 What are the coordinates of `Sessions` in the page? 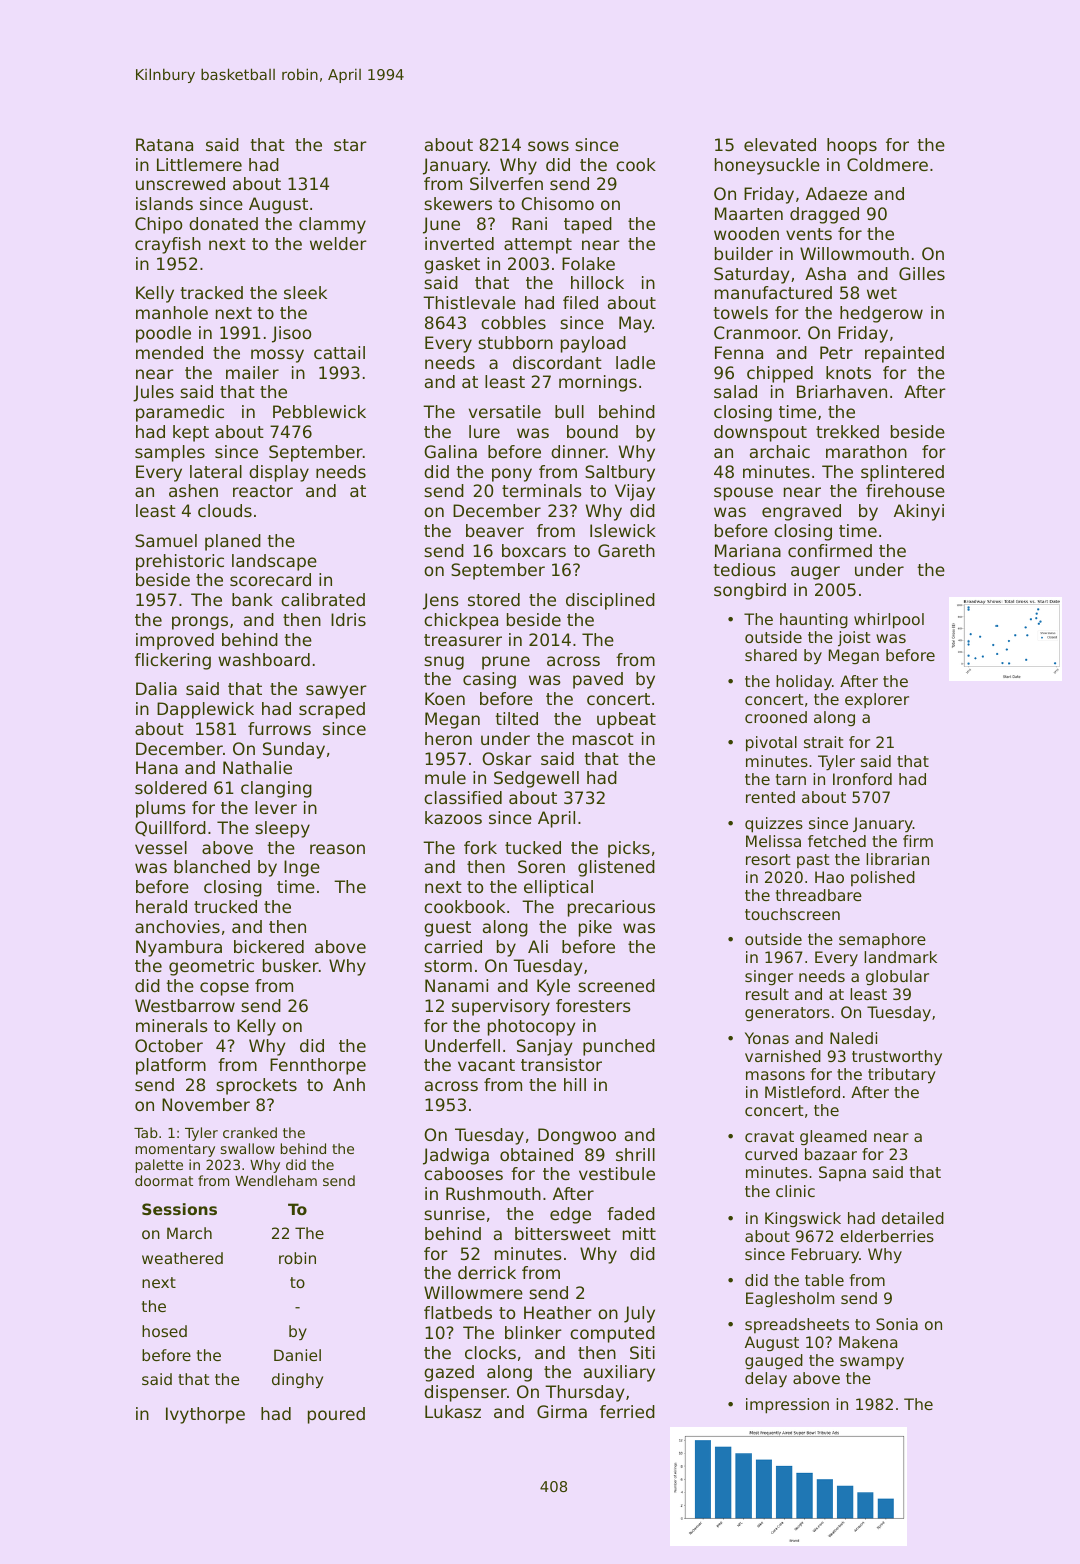 It's located at (179, 1209).
